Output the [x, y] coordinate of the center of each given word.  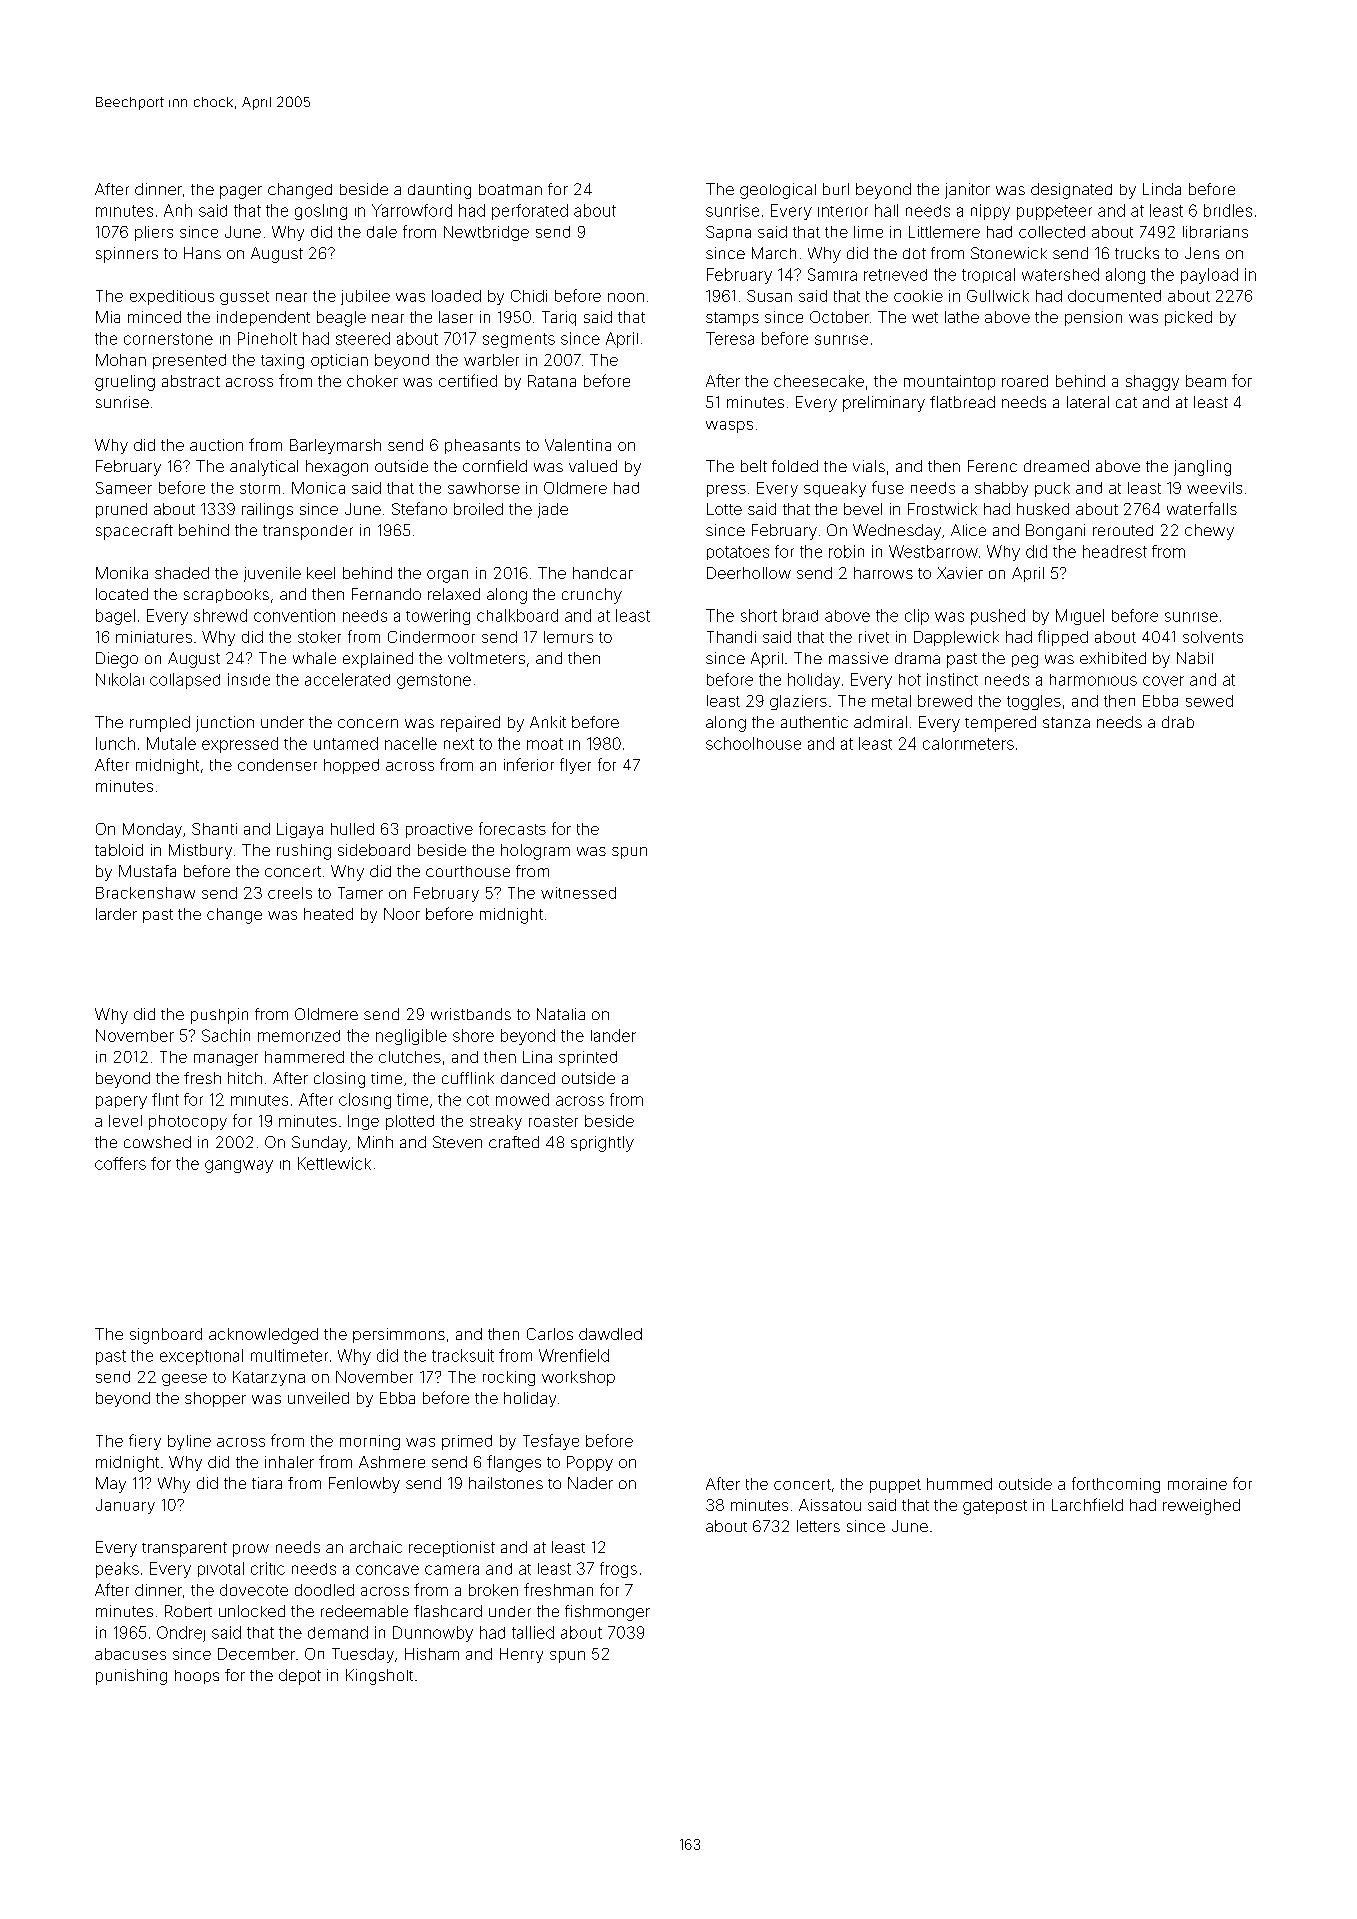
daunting [439, 191]
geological [778, 191]
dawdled [610, 1334]
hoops [197, 1677]
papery [121, 1102]
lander [613, 1035]
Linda [1162, 189]
